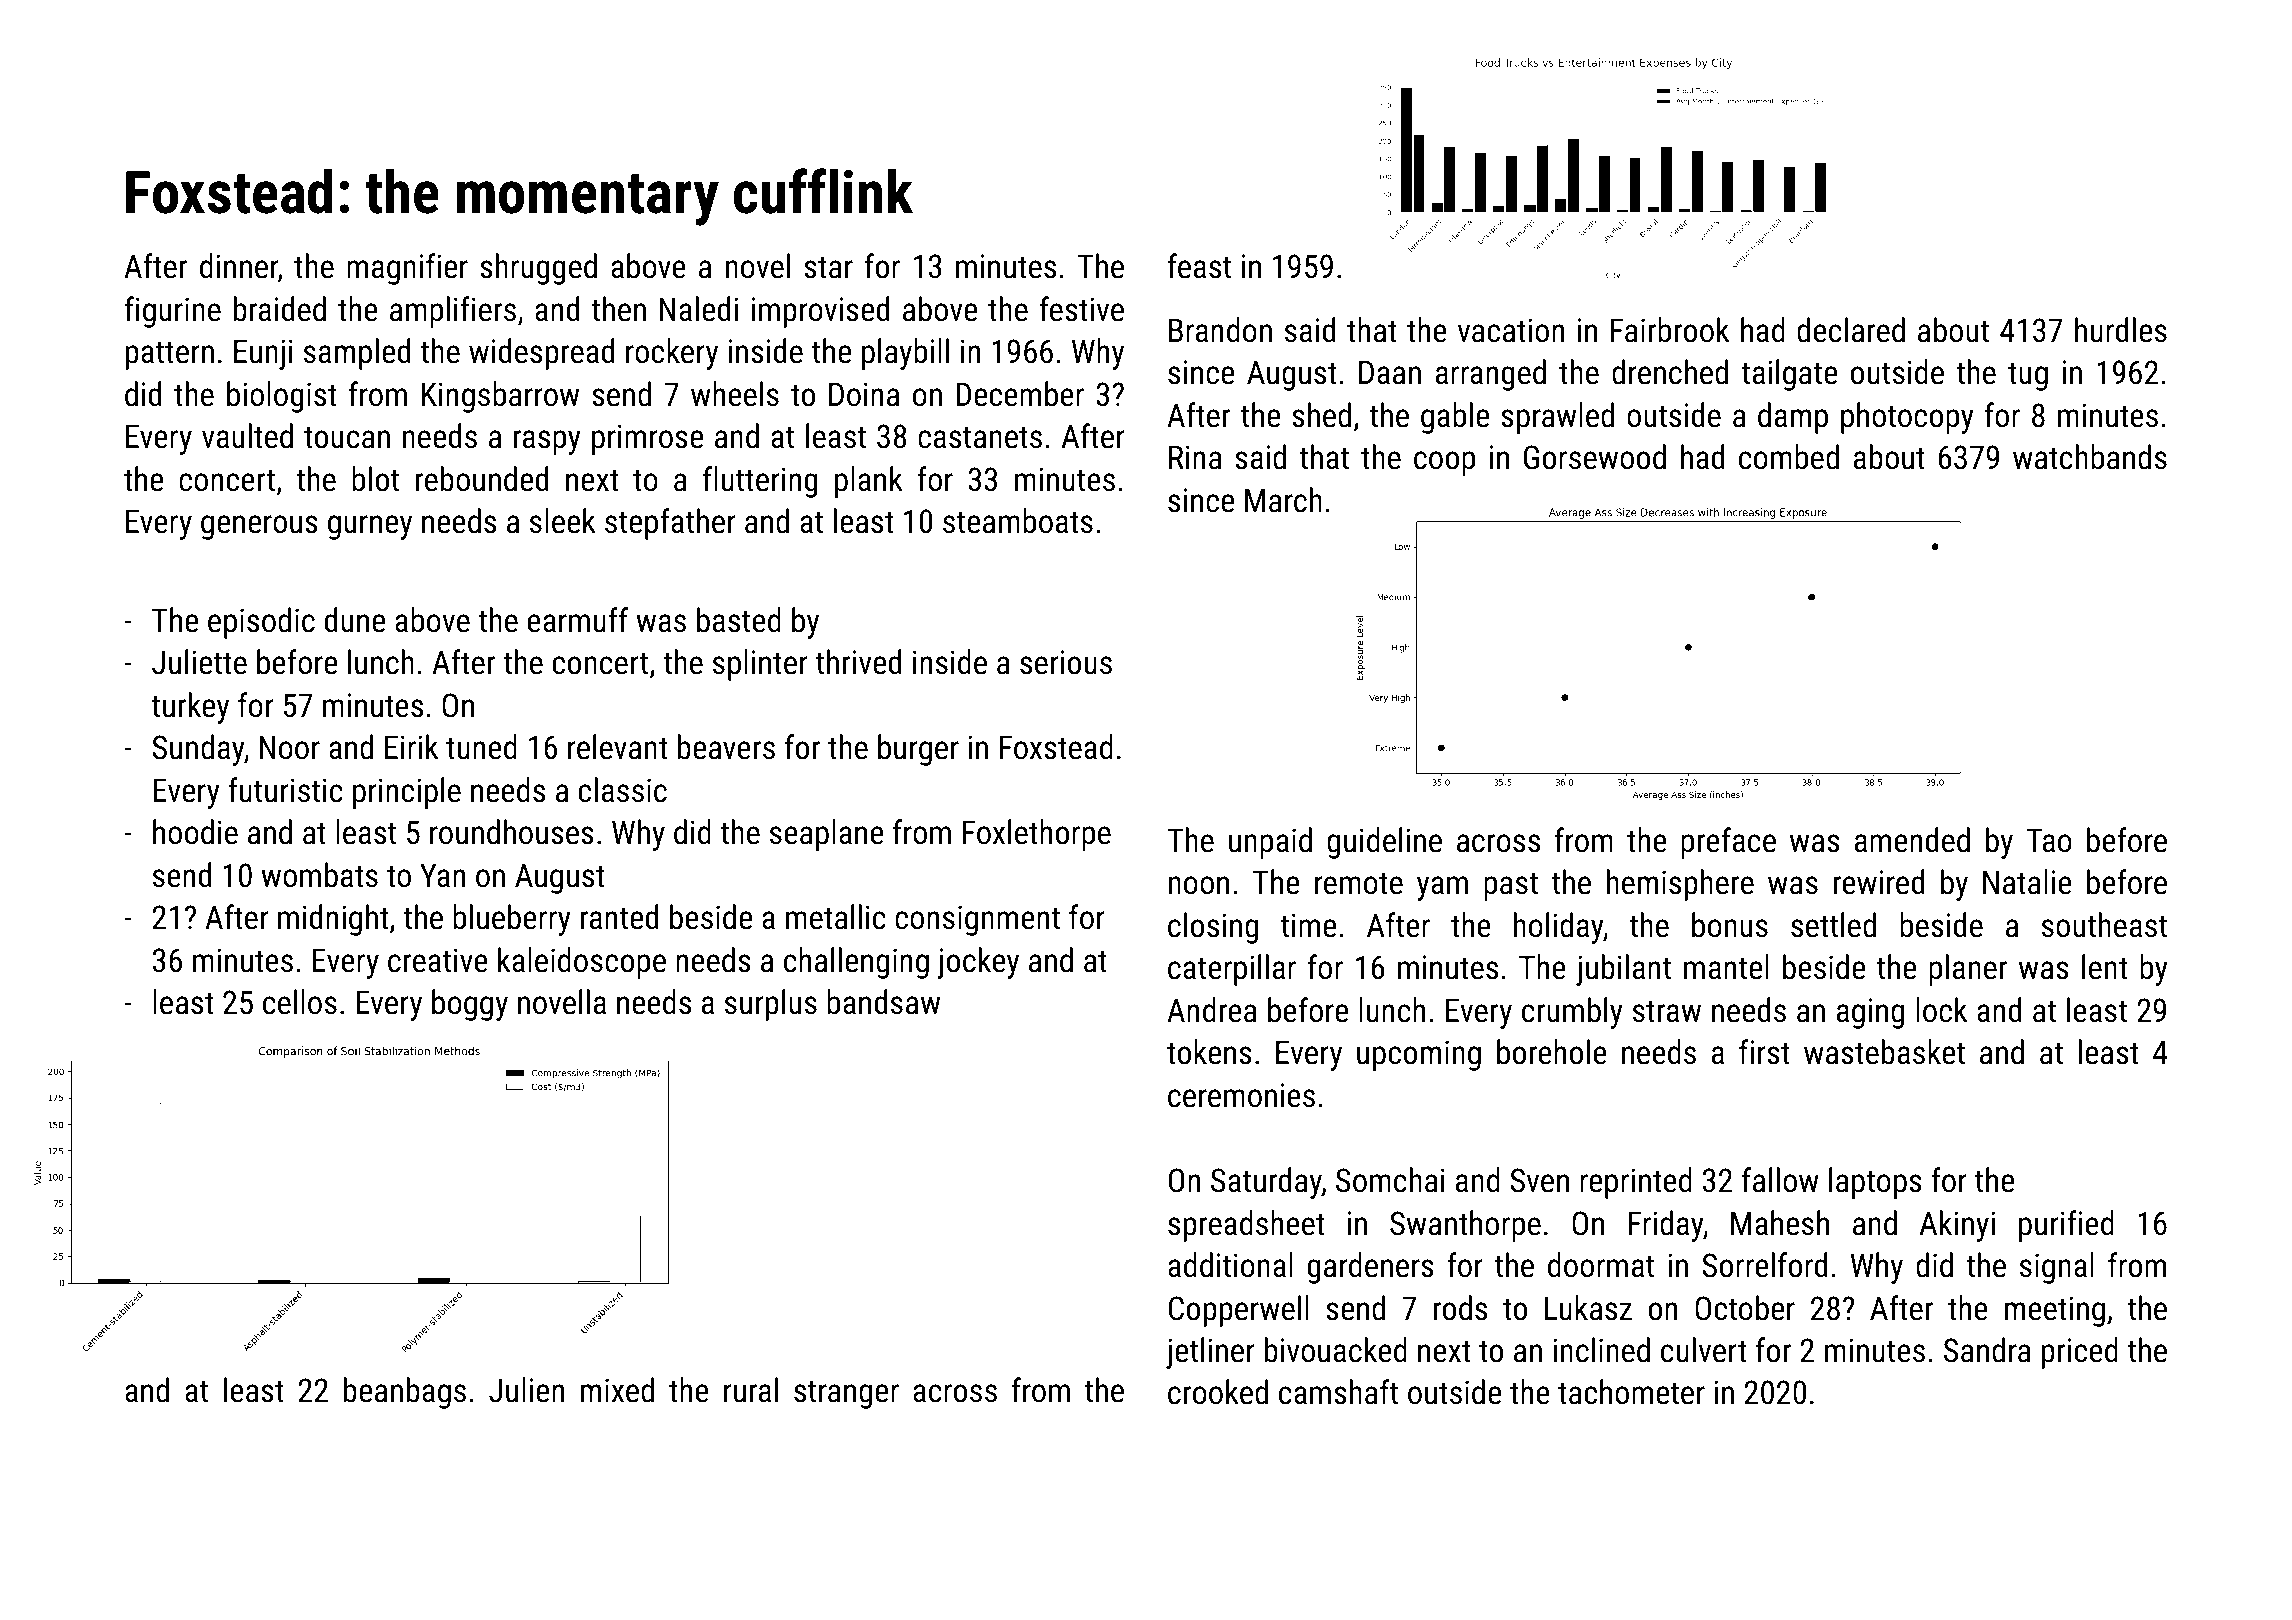 The height and width of the image is (1620, 2292). I want to click on dune, so click(355, 620).
